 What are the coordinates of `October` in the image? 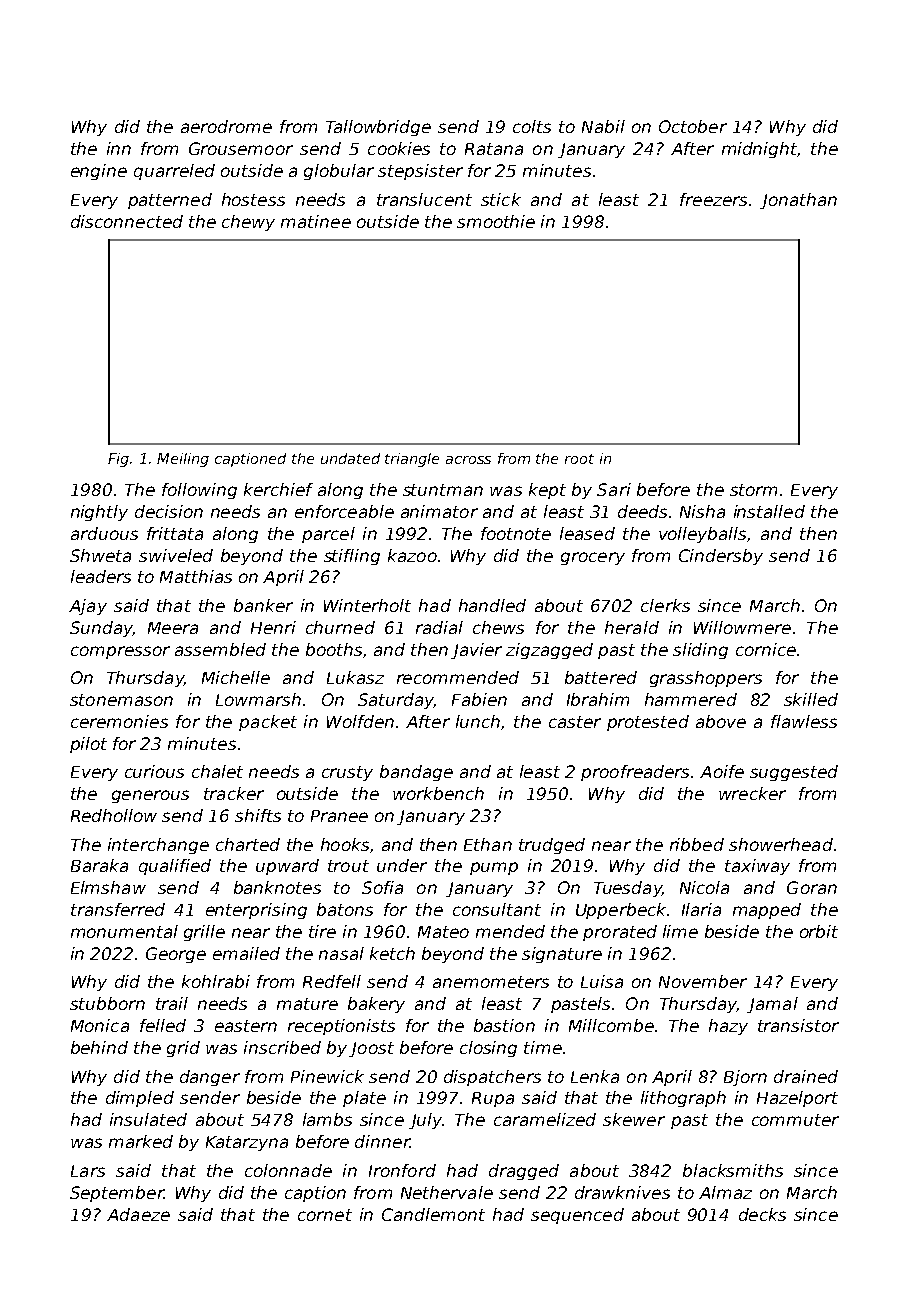 It's located at (693, 126).
